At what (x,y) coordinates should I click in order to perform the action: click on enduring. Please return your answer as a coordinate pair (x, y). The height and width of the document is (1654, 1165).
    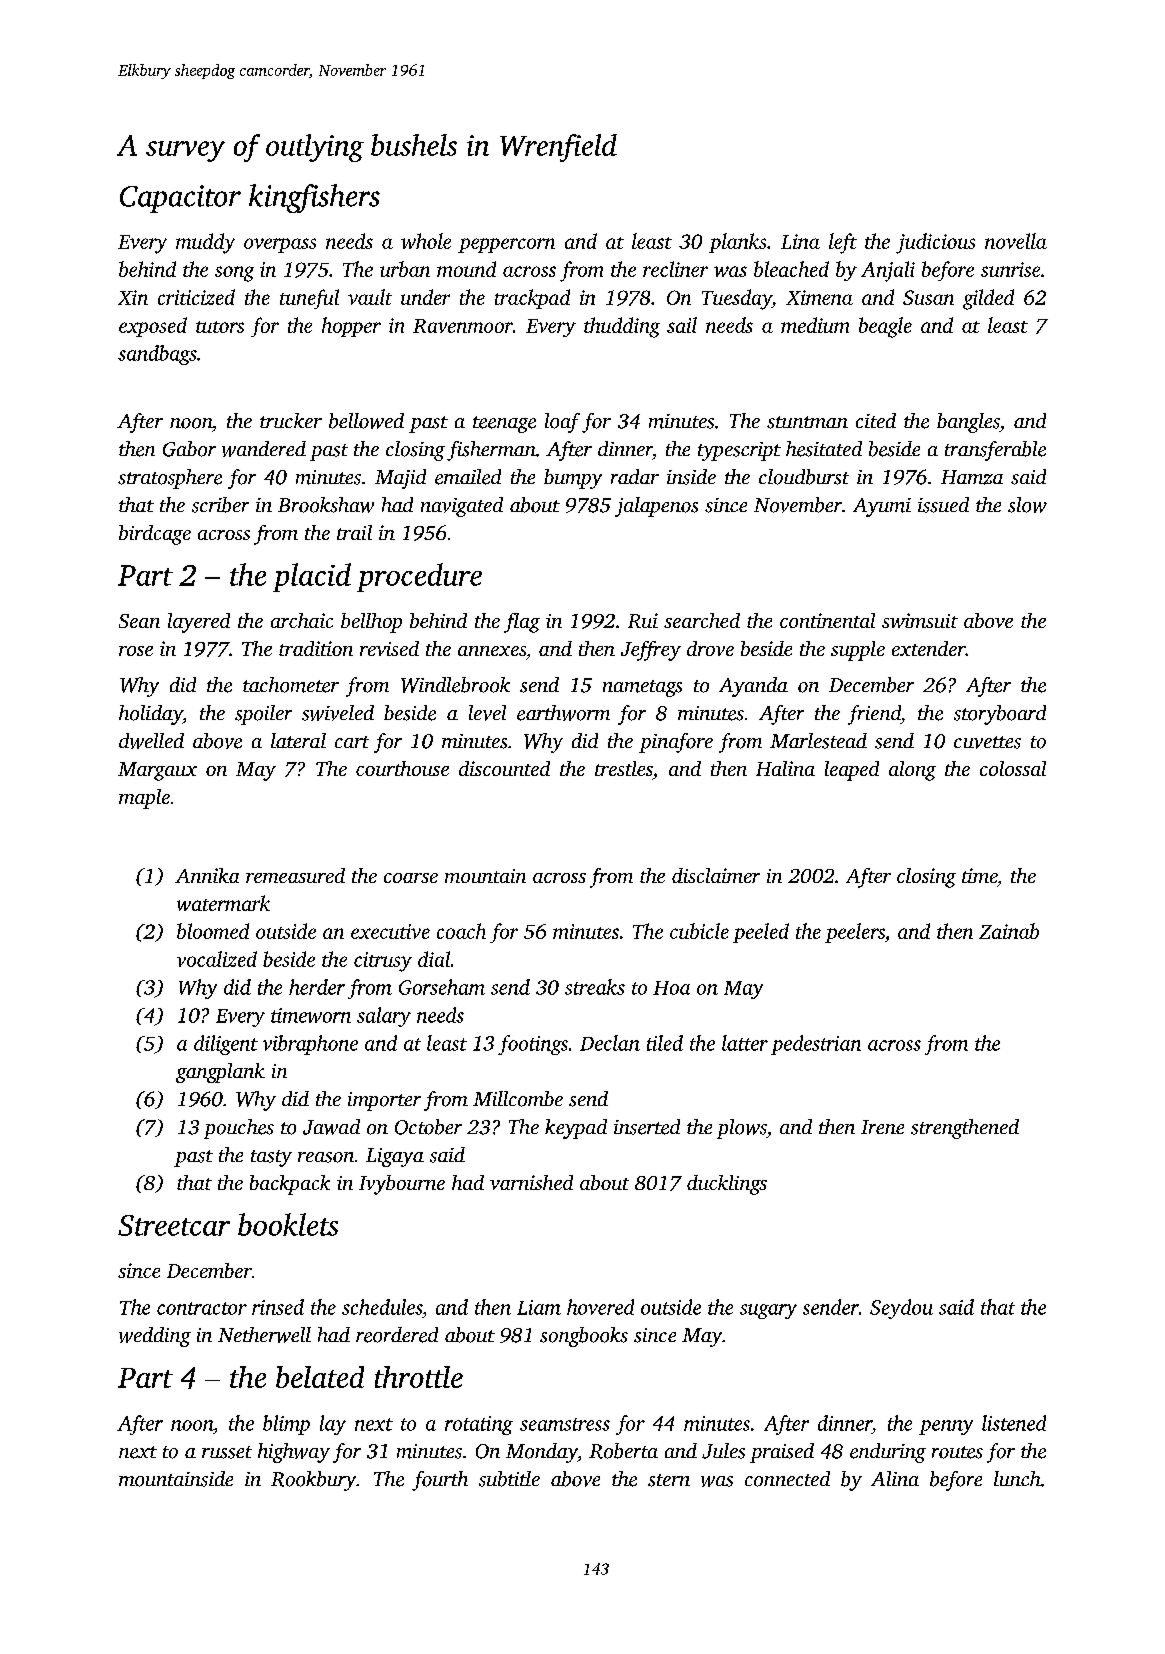
    Looking at the image, I should click on (888, 1453).
